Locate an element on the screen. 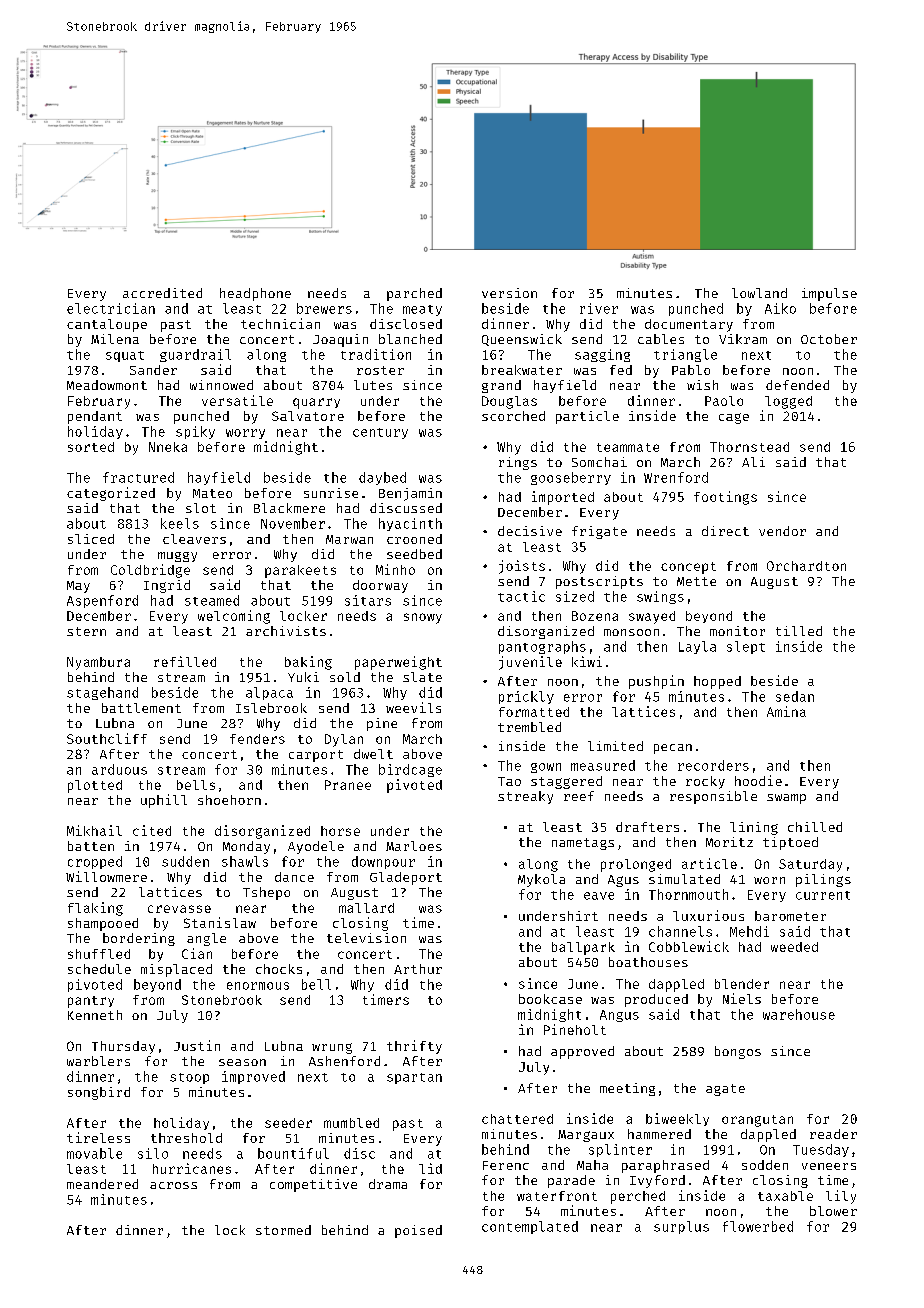  bountiful is located at coordinates (293, 1153).
